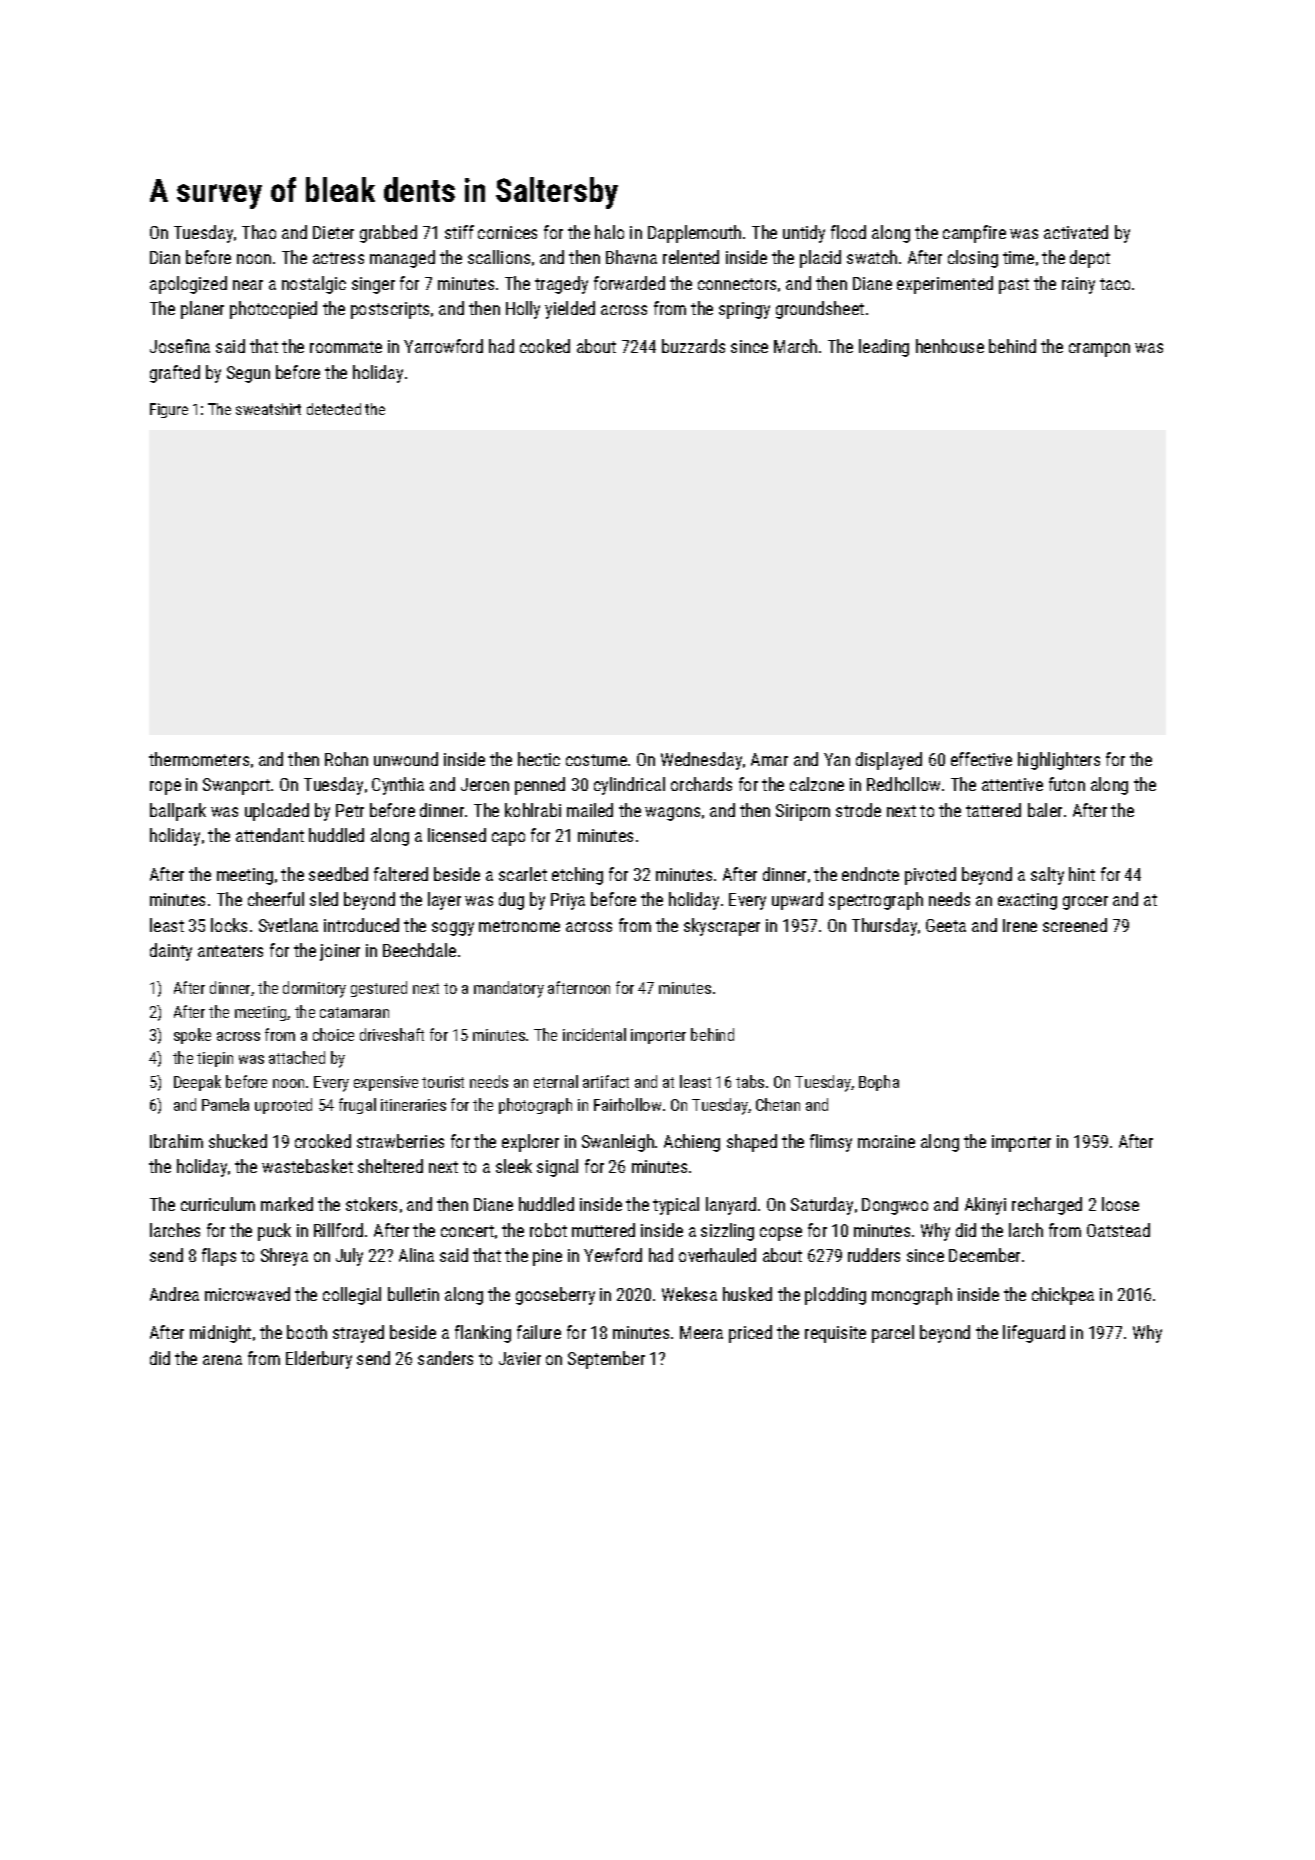 The image size is (1315, 1860). Describe the element at coordinates (1118, 1230) in the document. I see `Oatstead` at that location.
